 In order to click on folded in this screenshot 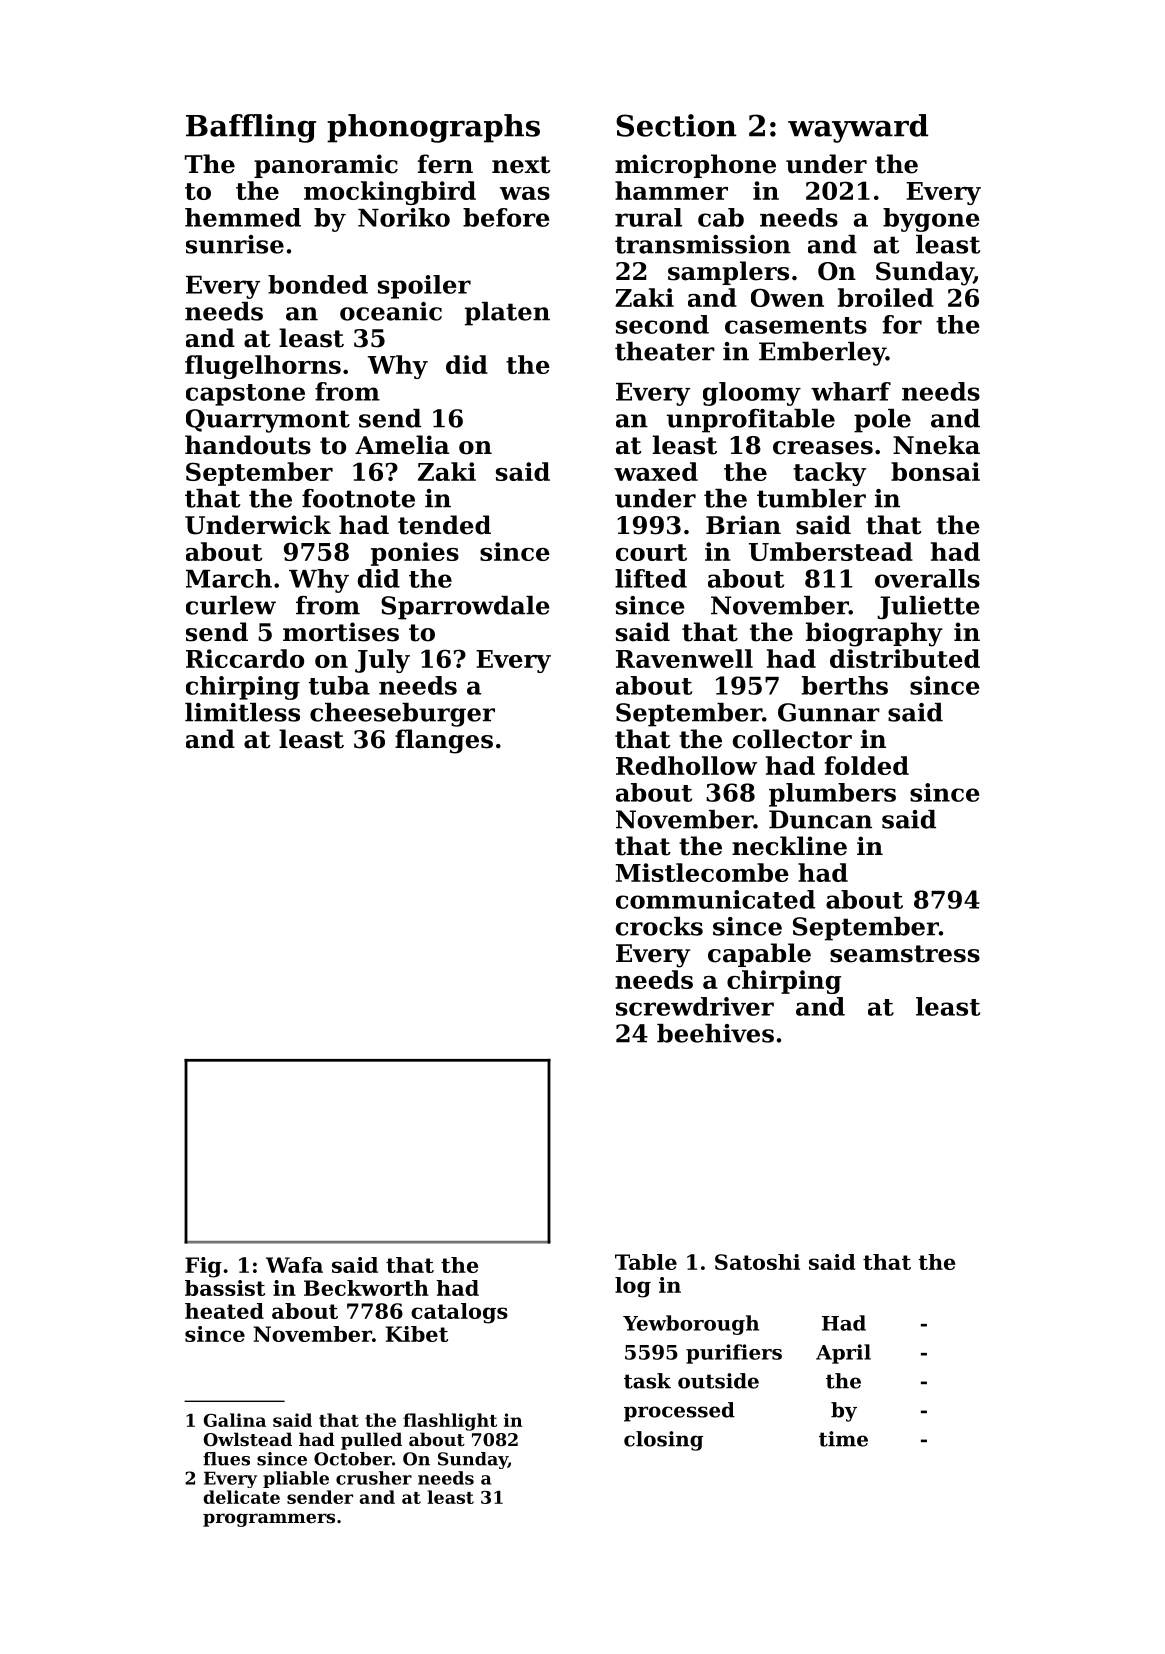, I will do `click(867, 765)`.
